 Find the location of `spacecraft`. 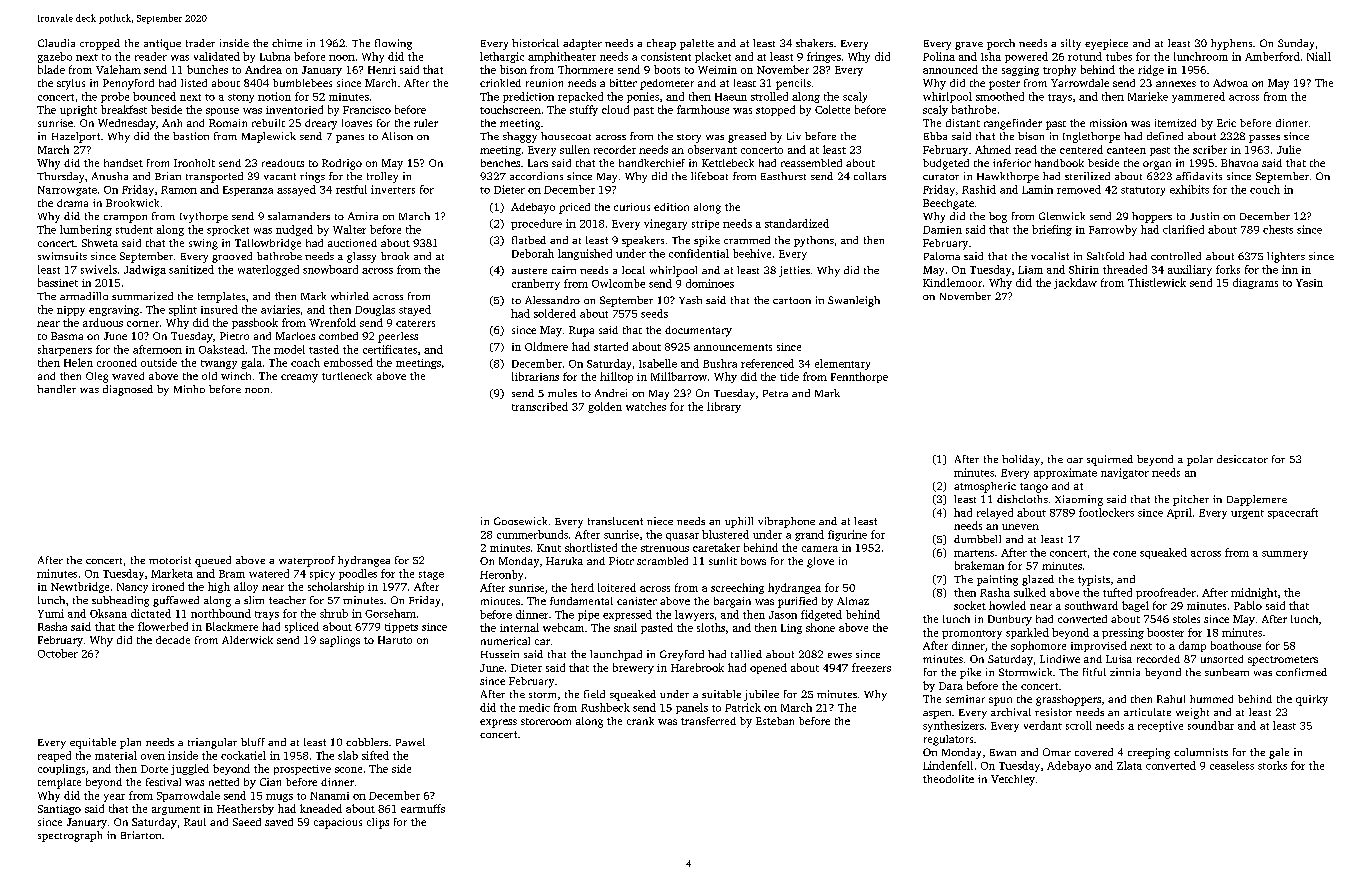

spacecraft is located at coordinates (1293, 513).
